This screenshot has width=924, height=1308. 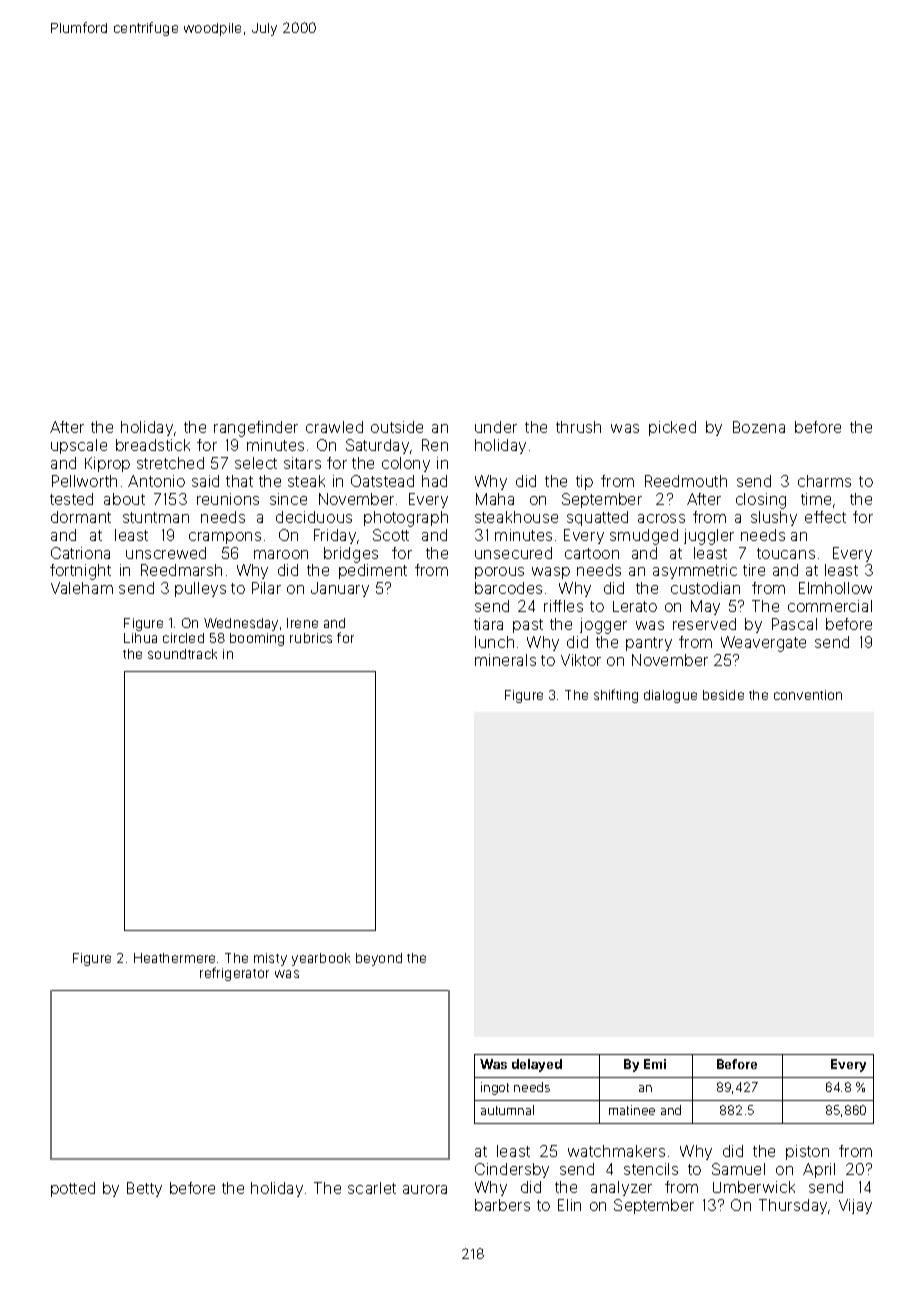 I want to click on convention, so click(x=808, y=695).
